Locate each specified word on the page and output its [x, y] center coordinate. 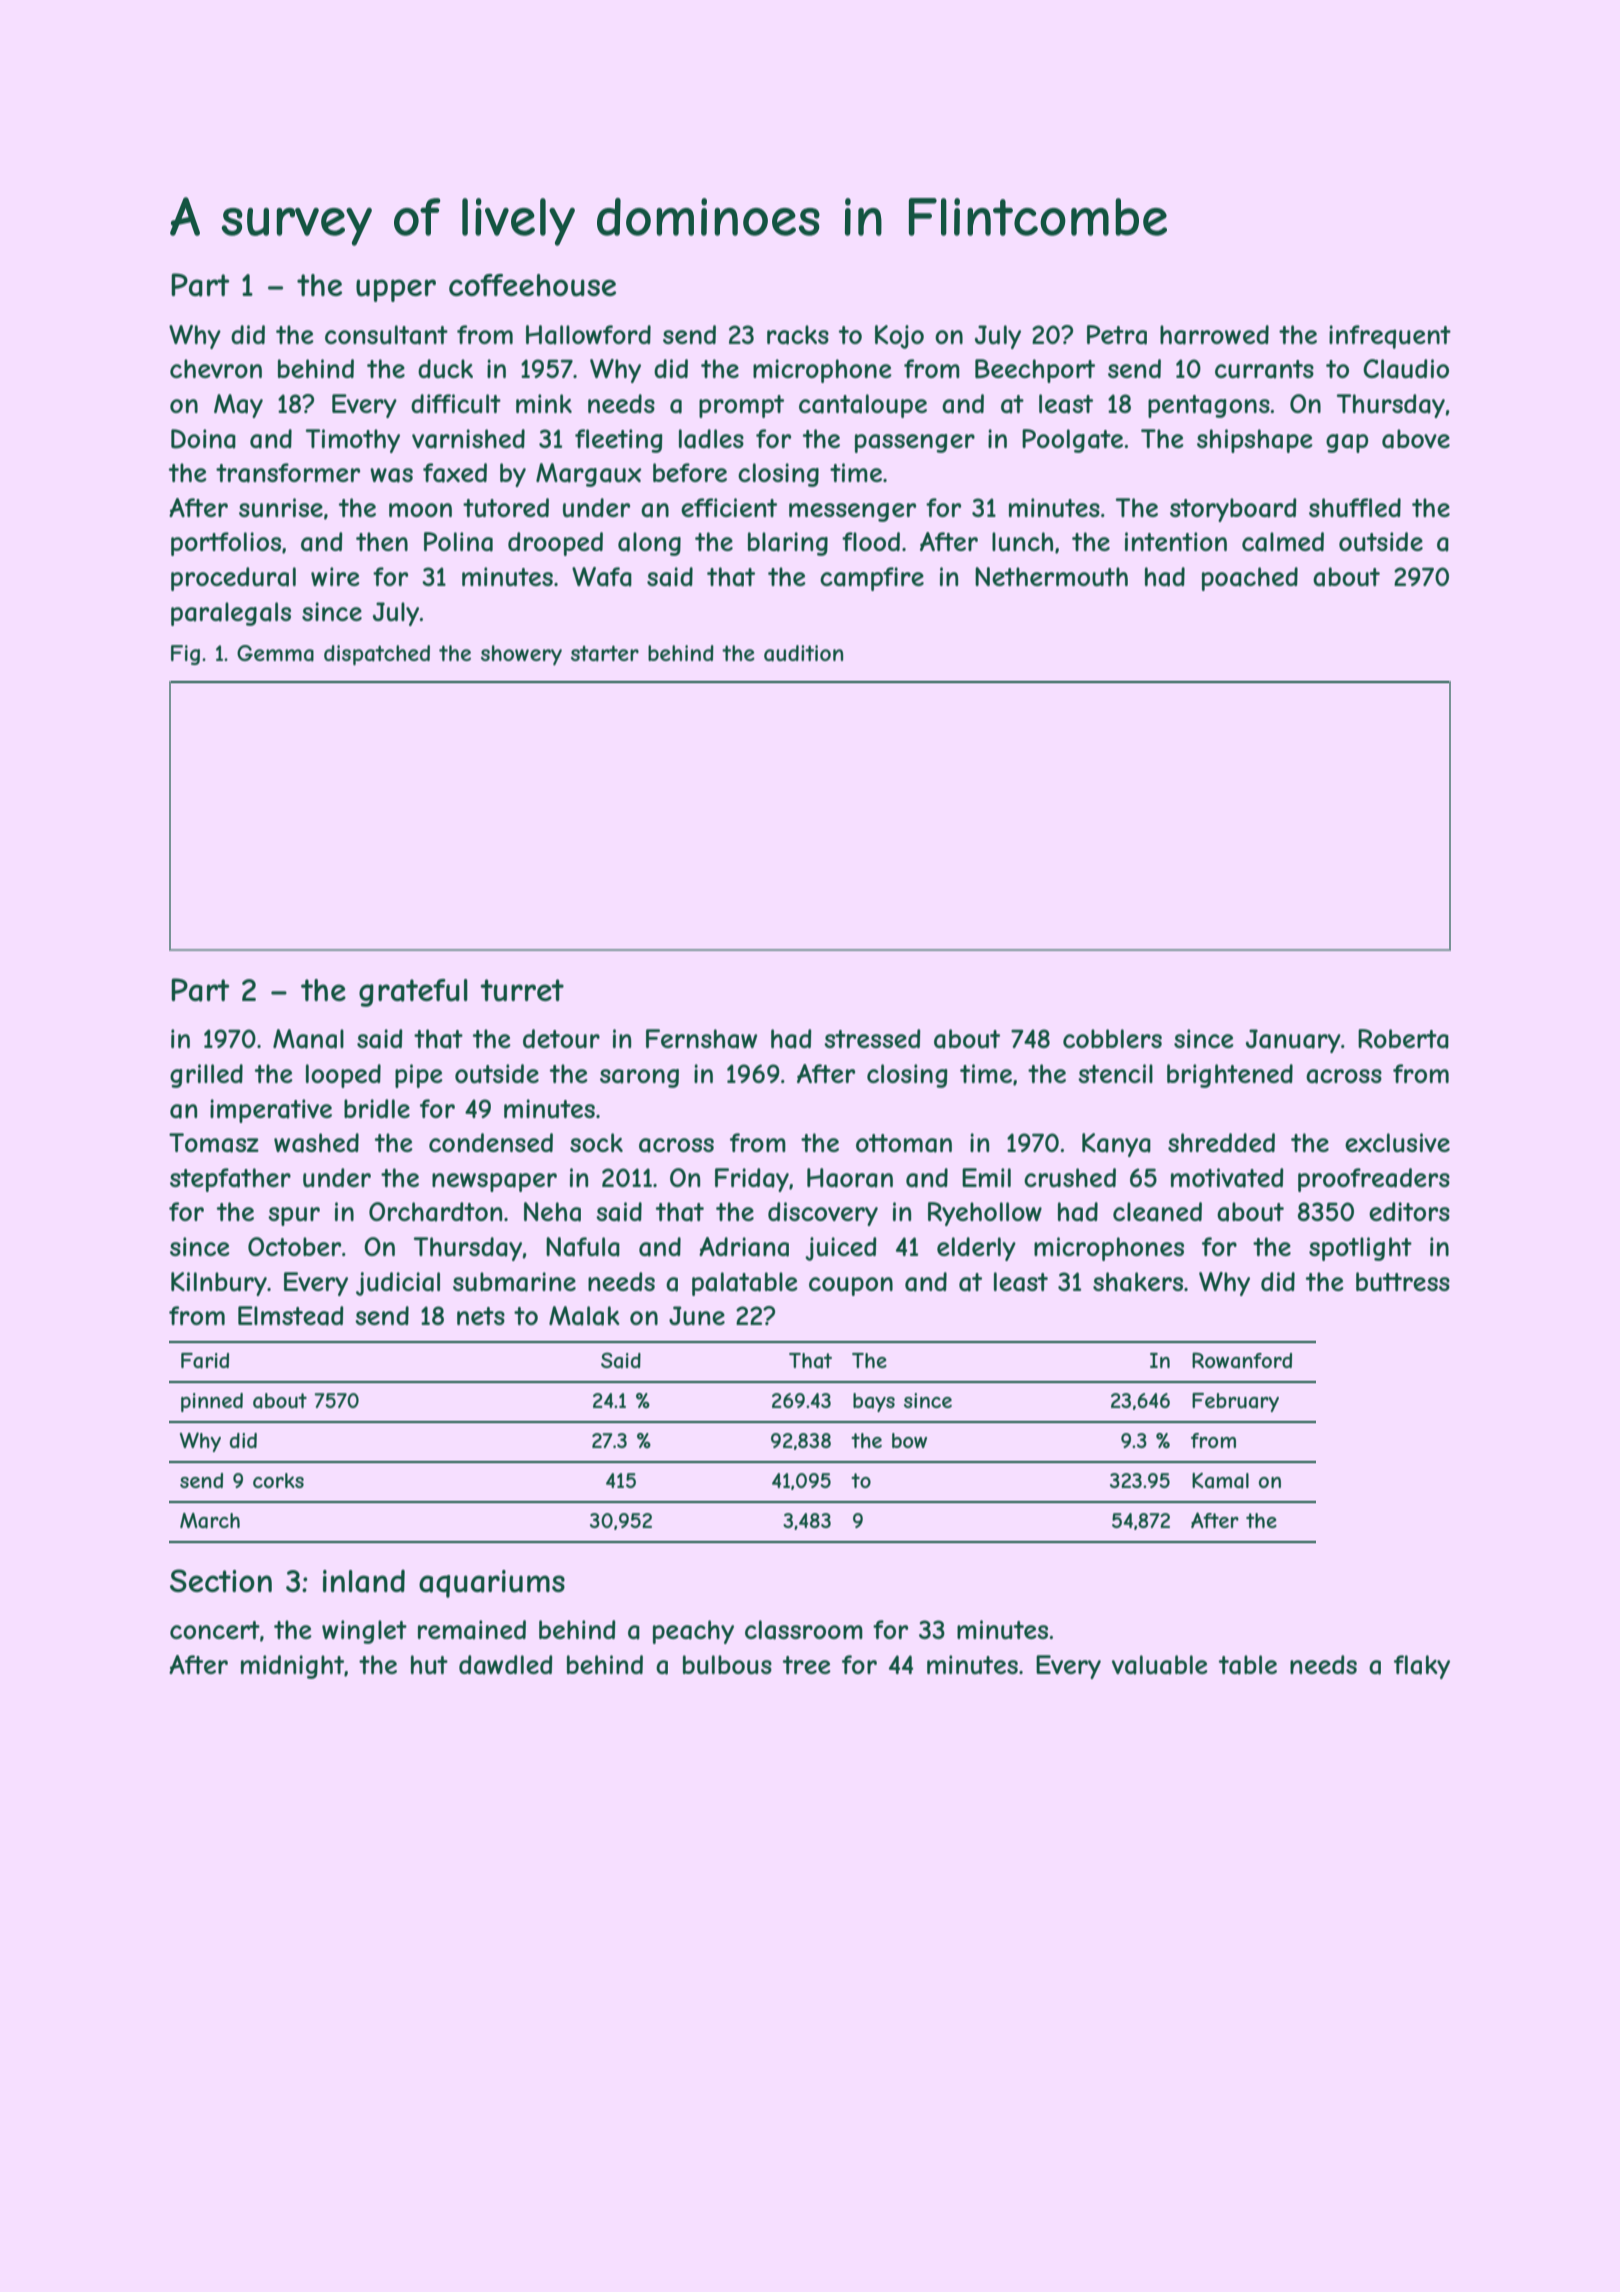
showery [521, 655]
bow [909, 1440]
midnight [292, 1667]
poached [1250, 579]
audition [803, 653]
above [1416, 439]
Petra [1117, 335]
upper [396, 290]
